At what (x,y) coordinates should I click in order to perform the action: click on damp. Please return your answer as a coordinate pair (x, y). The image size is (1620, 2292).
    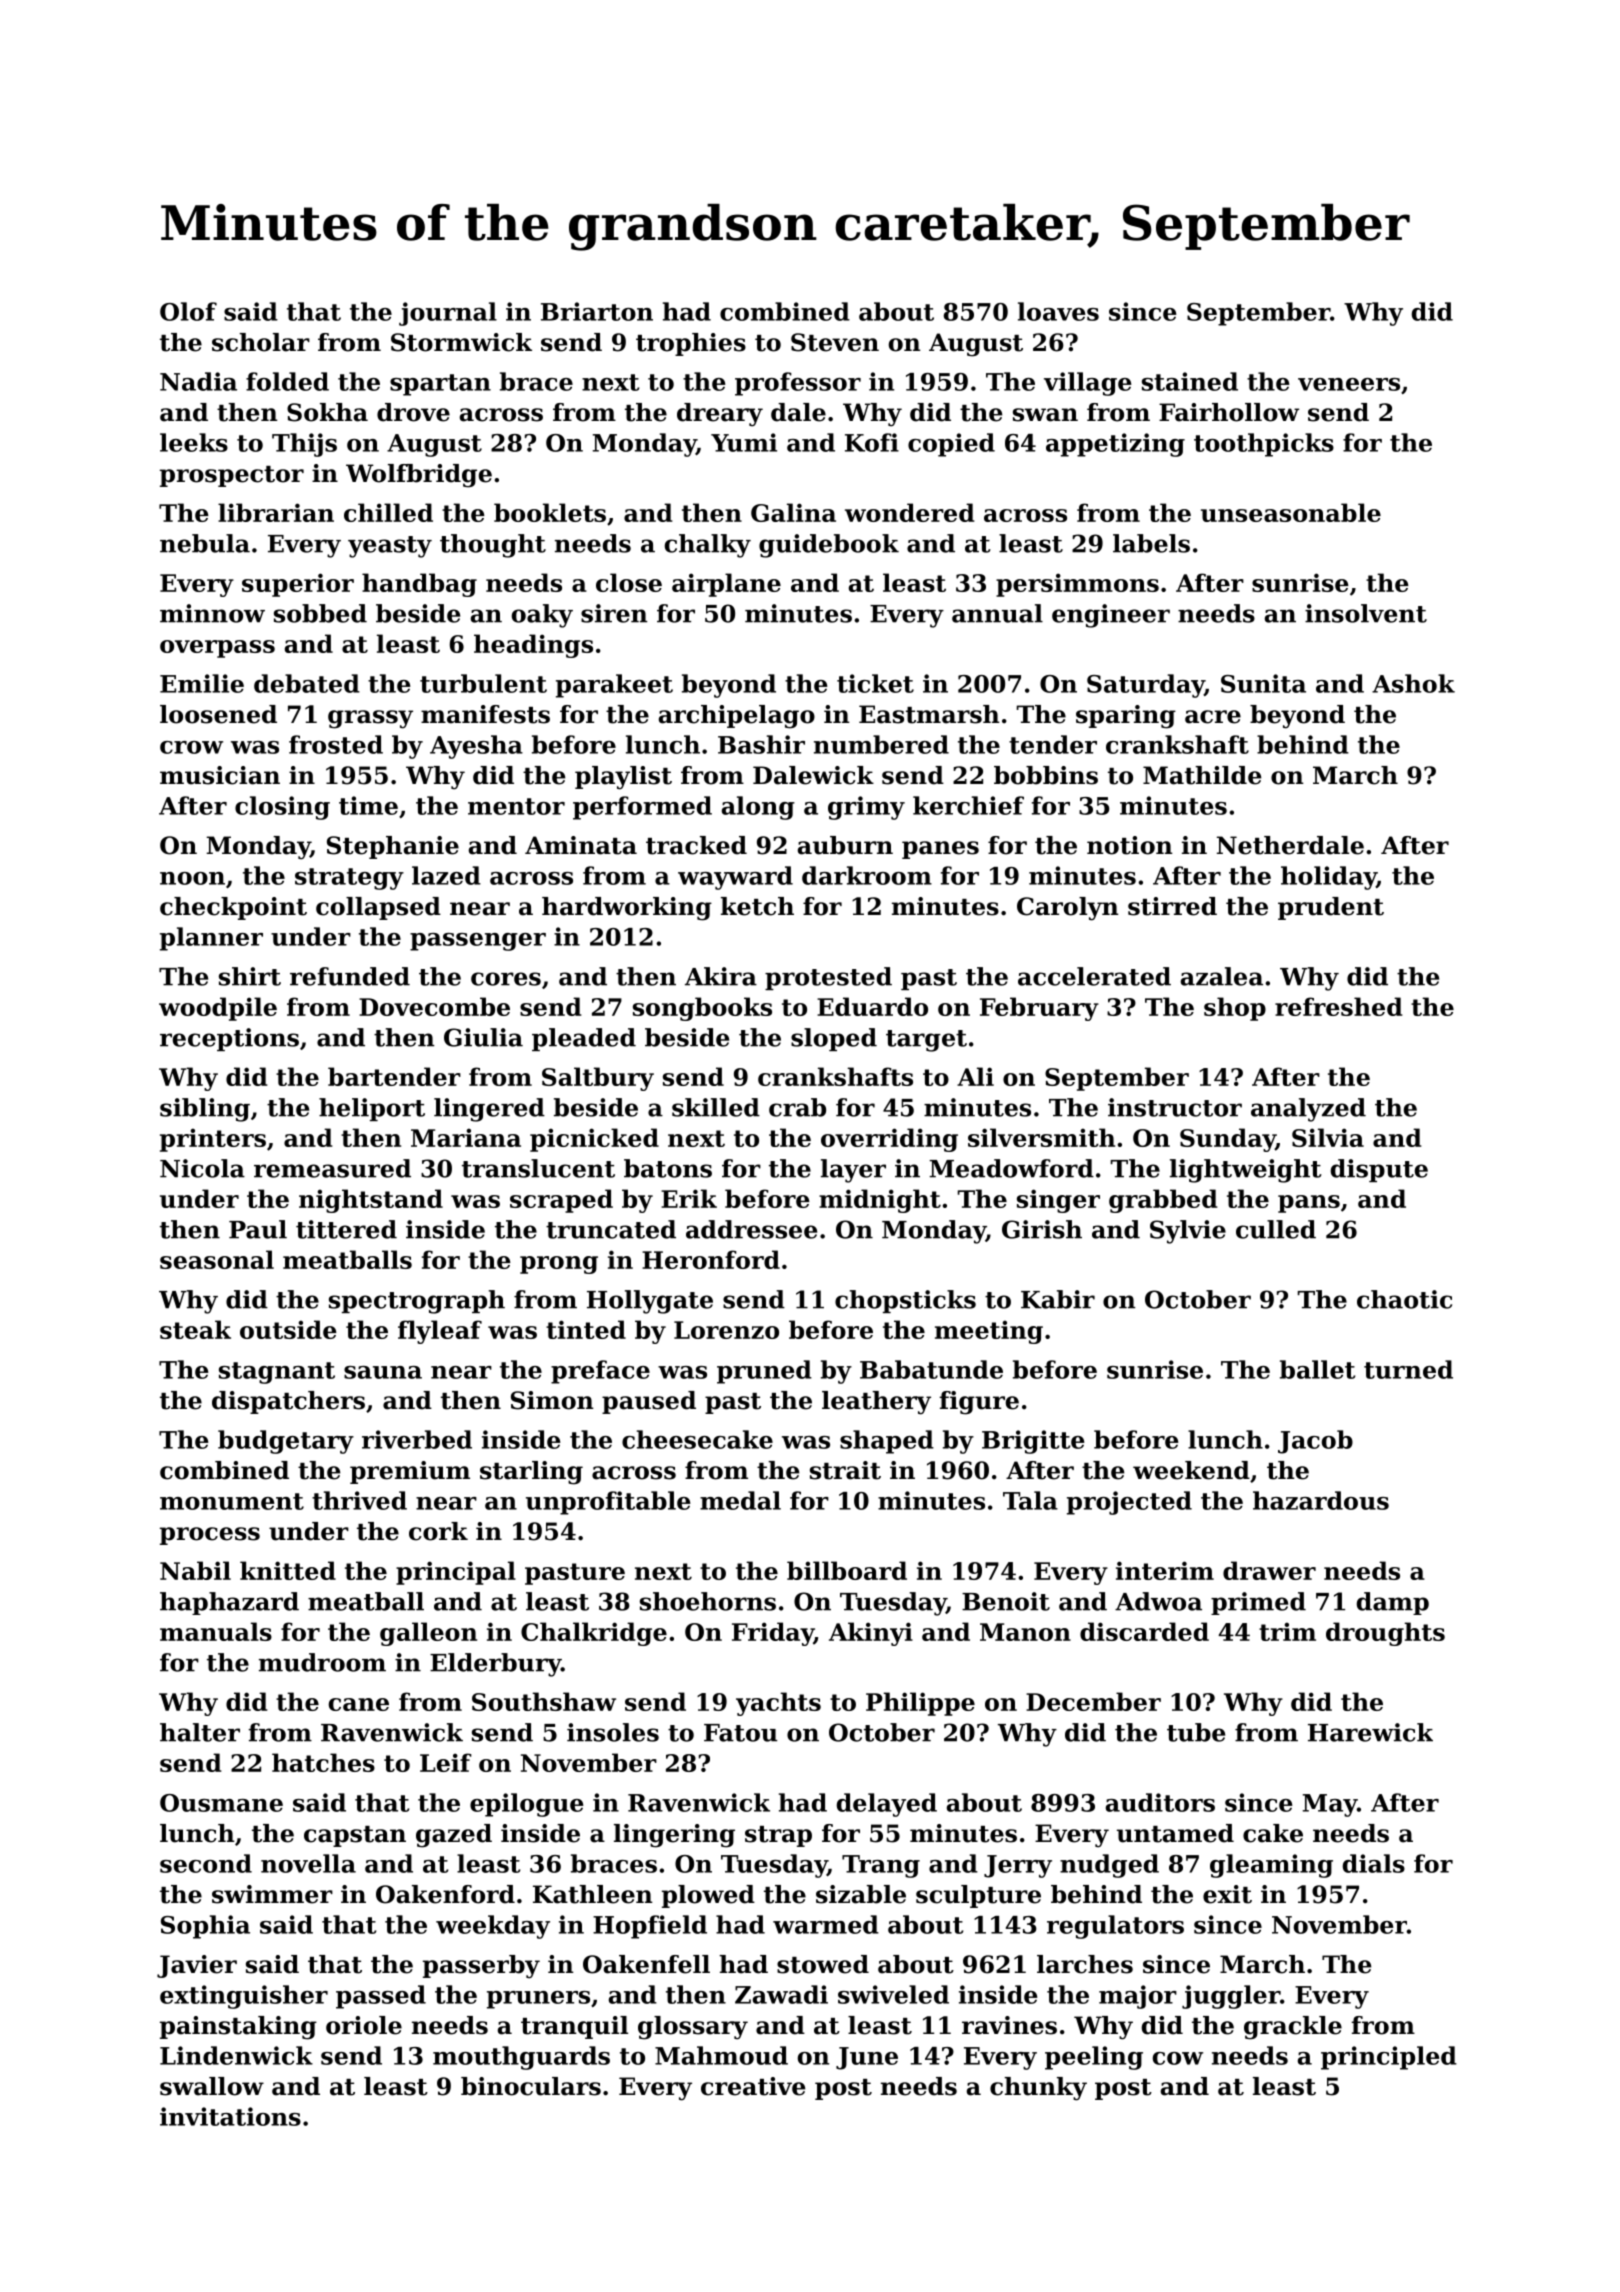
    Looking at the image, I should click on (1393, 1603).
